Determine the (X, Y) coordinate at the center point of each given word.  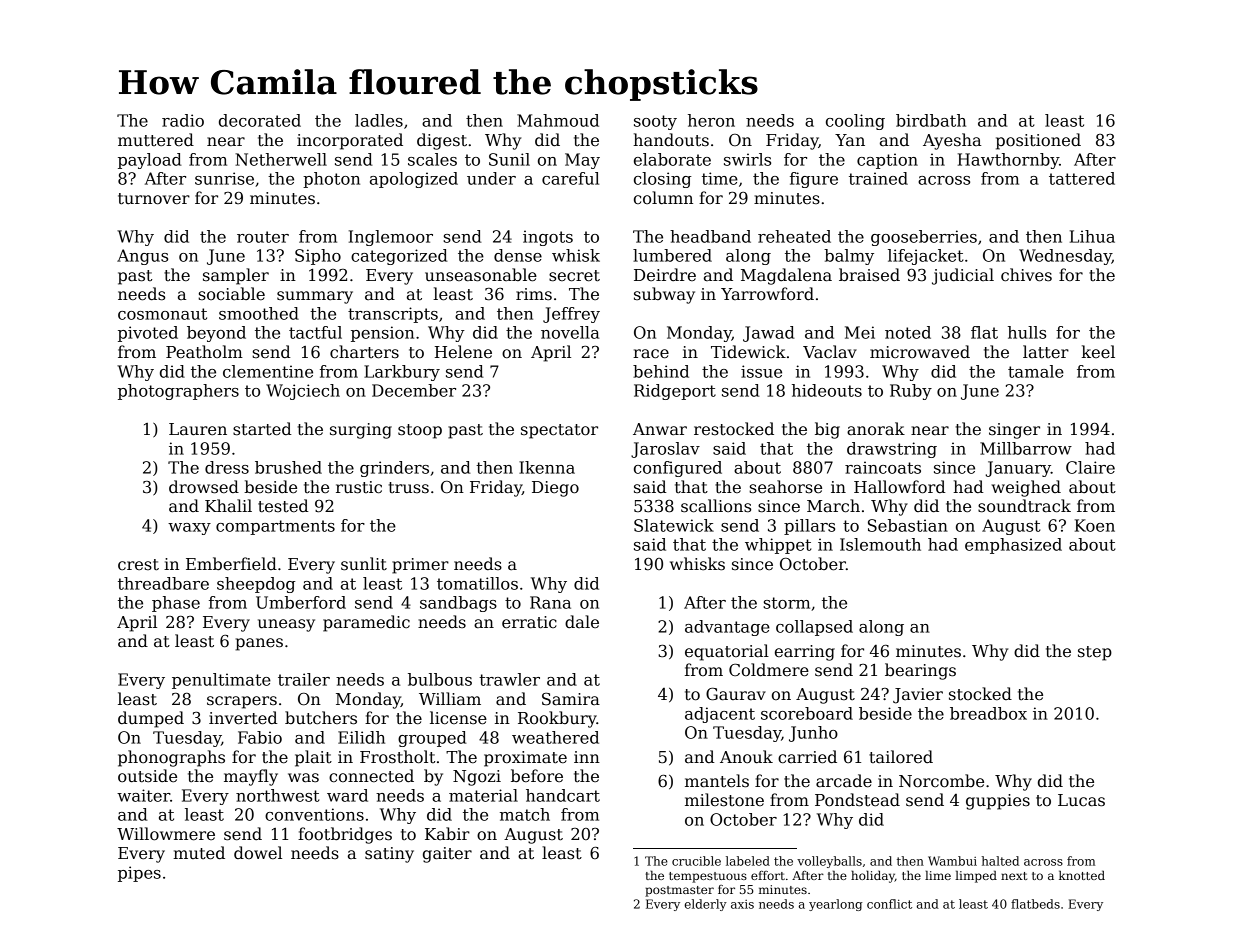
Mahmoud (558, 120)
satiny (389, 855)
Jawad (769, 334)
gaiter (447, 855)
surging (361, 431)
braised (869, 275)
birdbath (931, 120)
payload (150, 161)
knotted (1082, 875)
